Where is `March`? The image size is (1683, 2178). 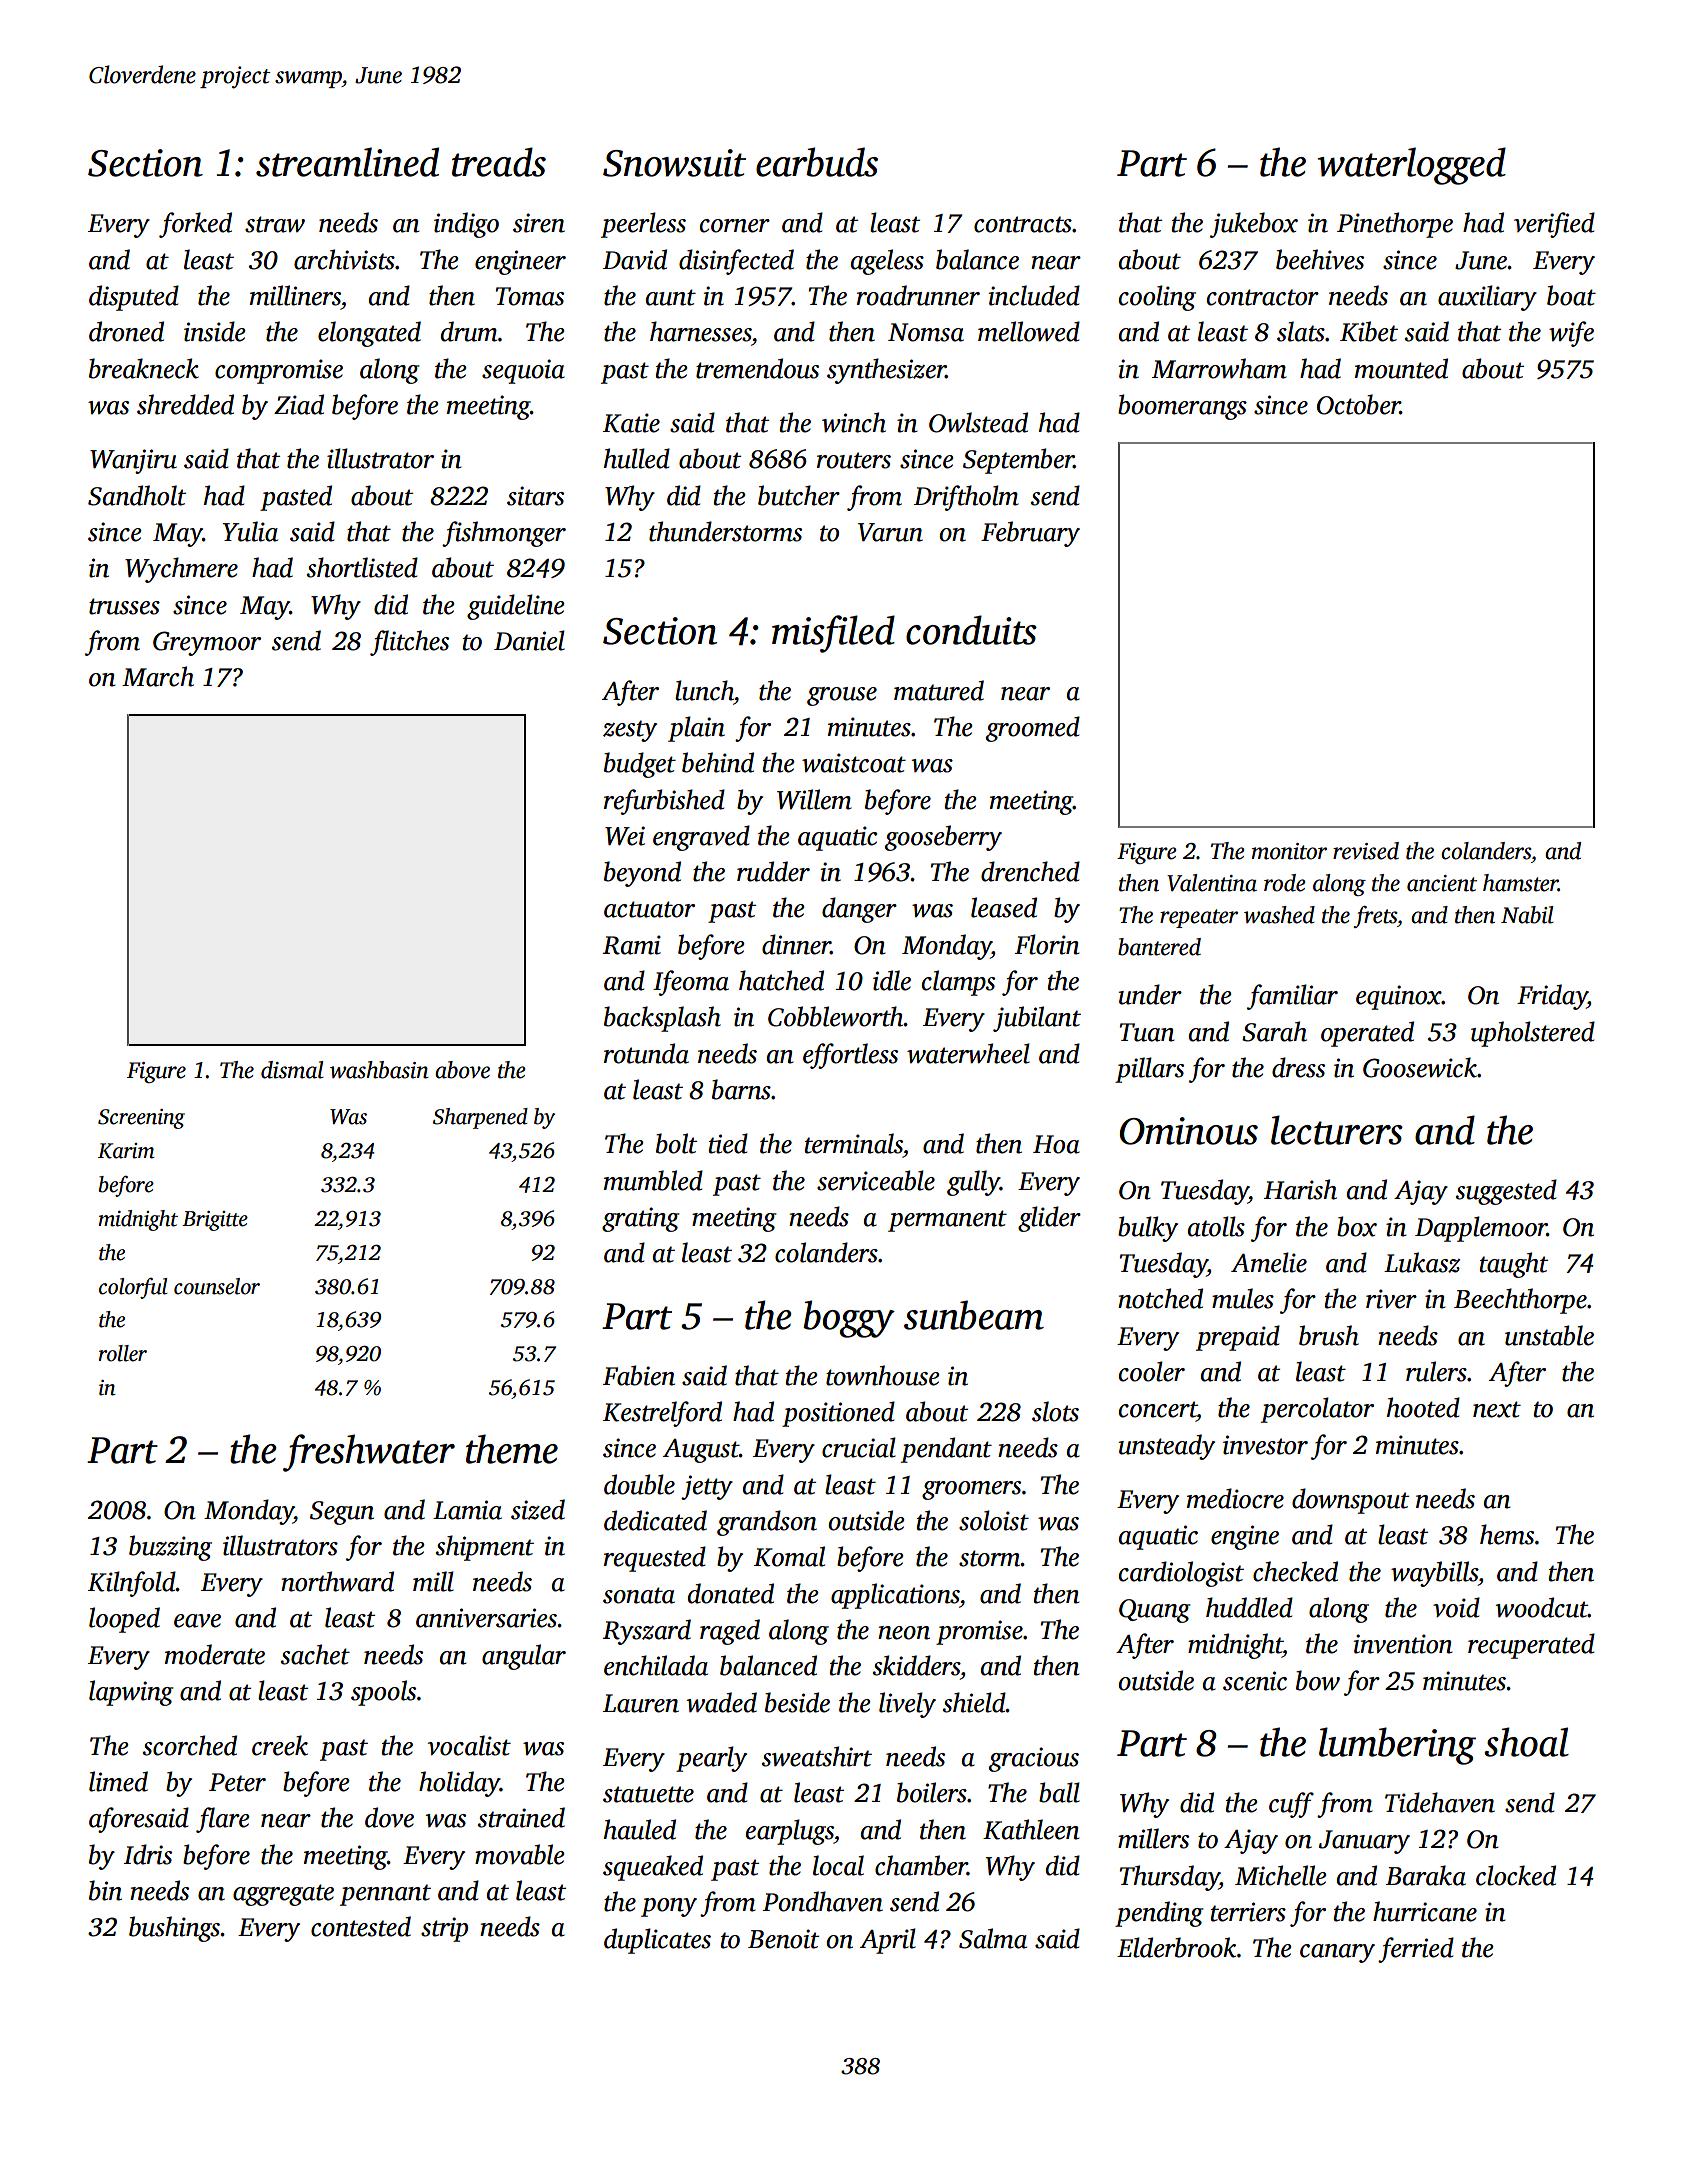
March is located at coordinates (158, 676).
